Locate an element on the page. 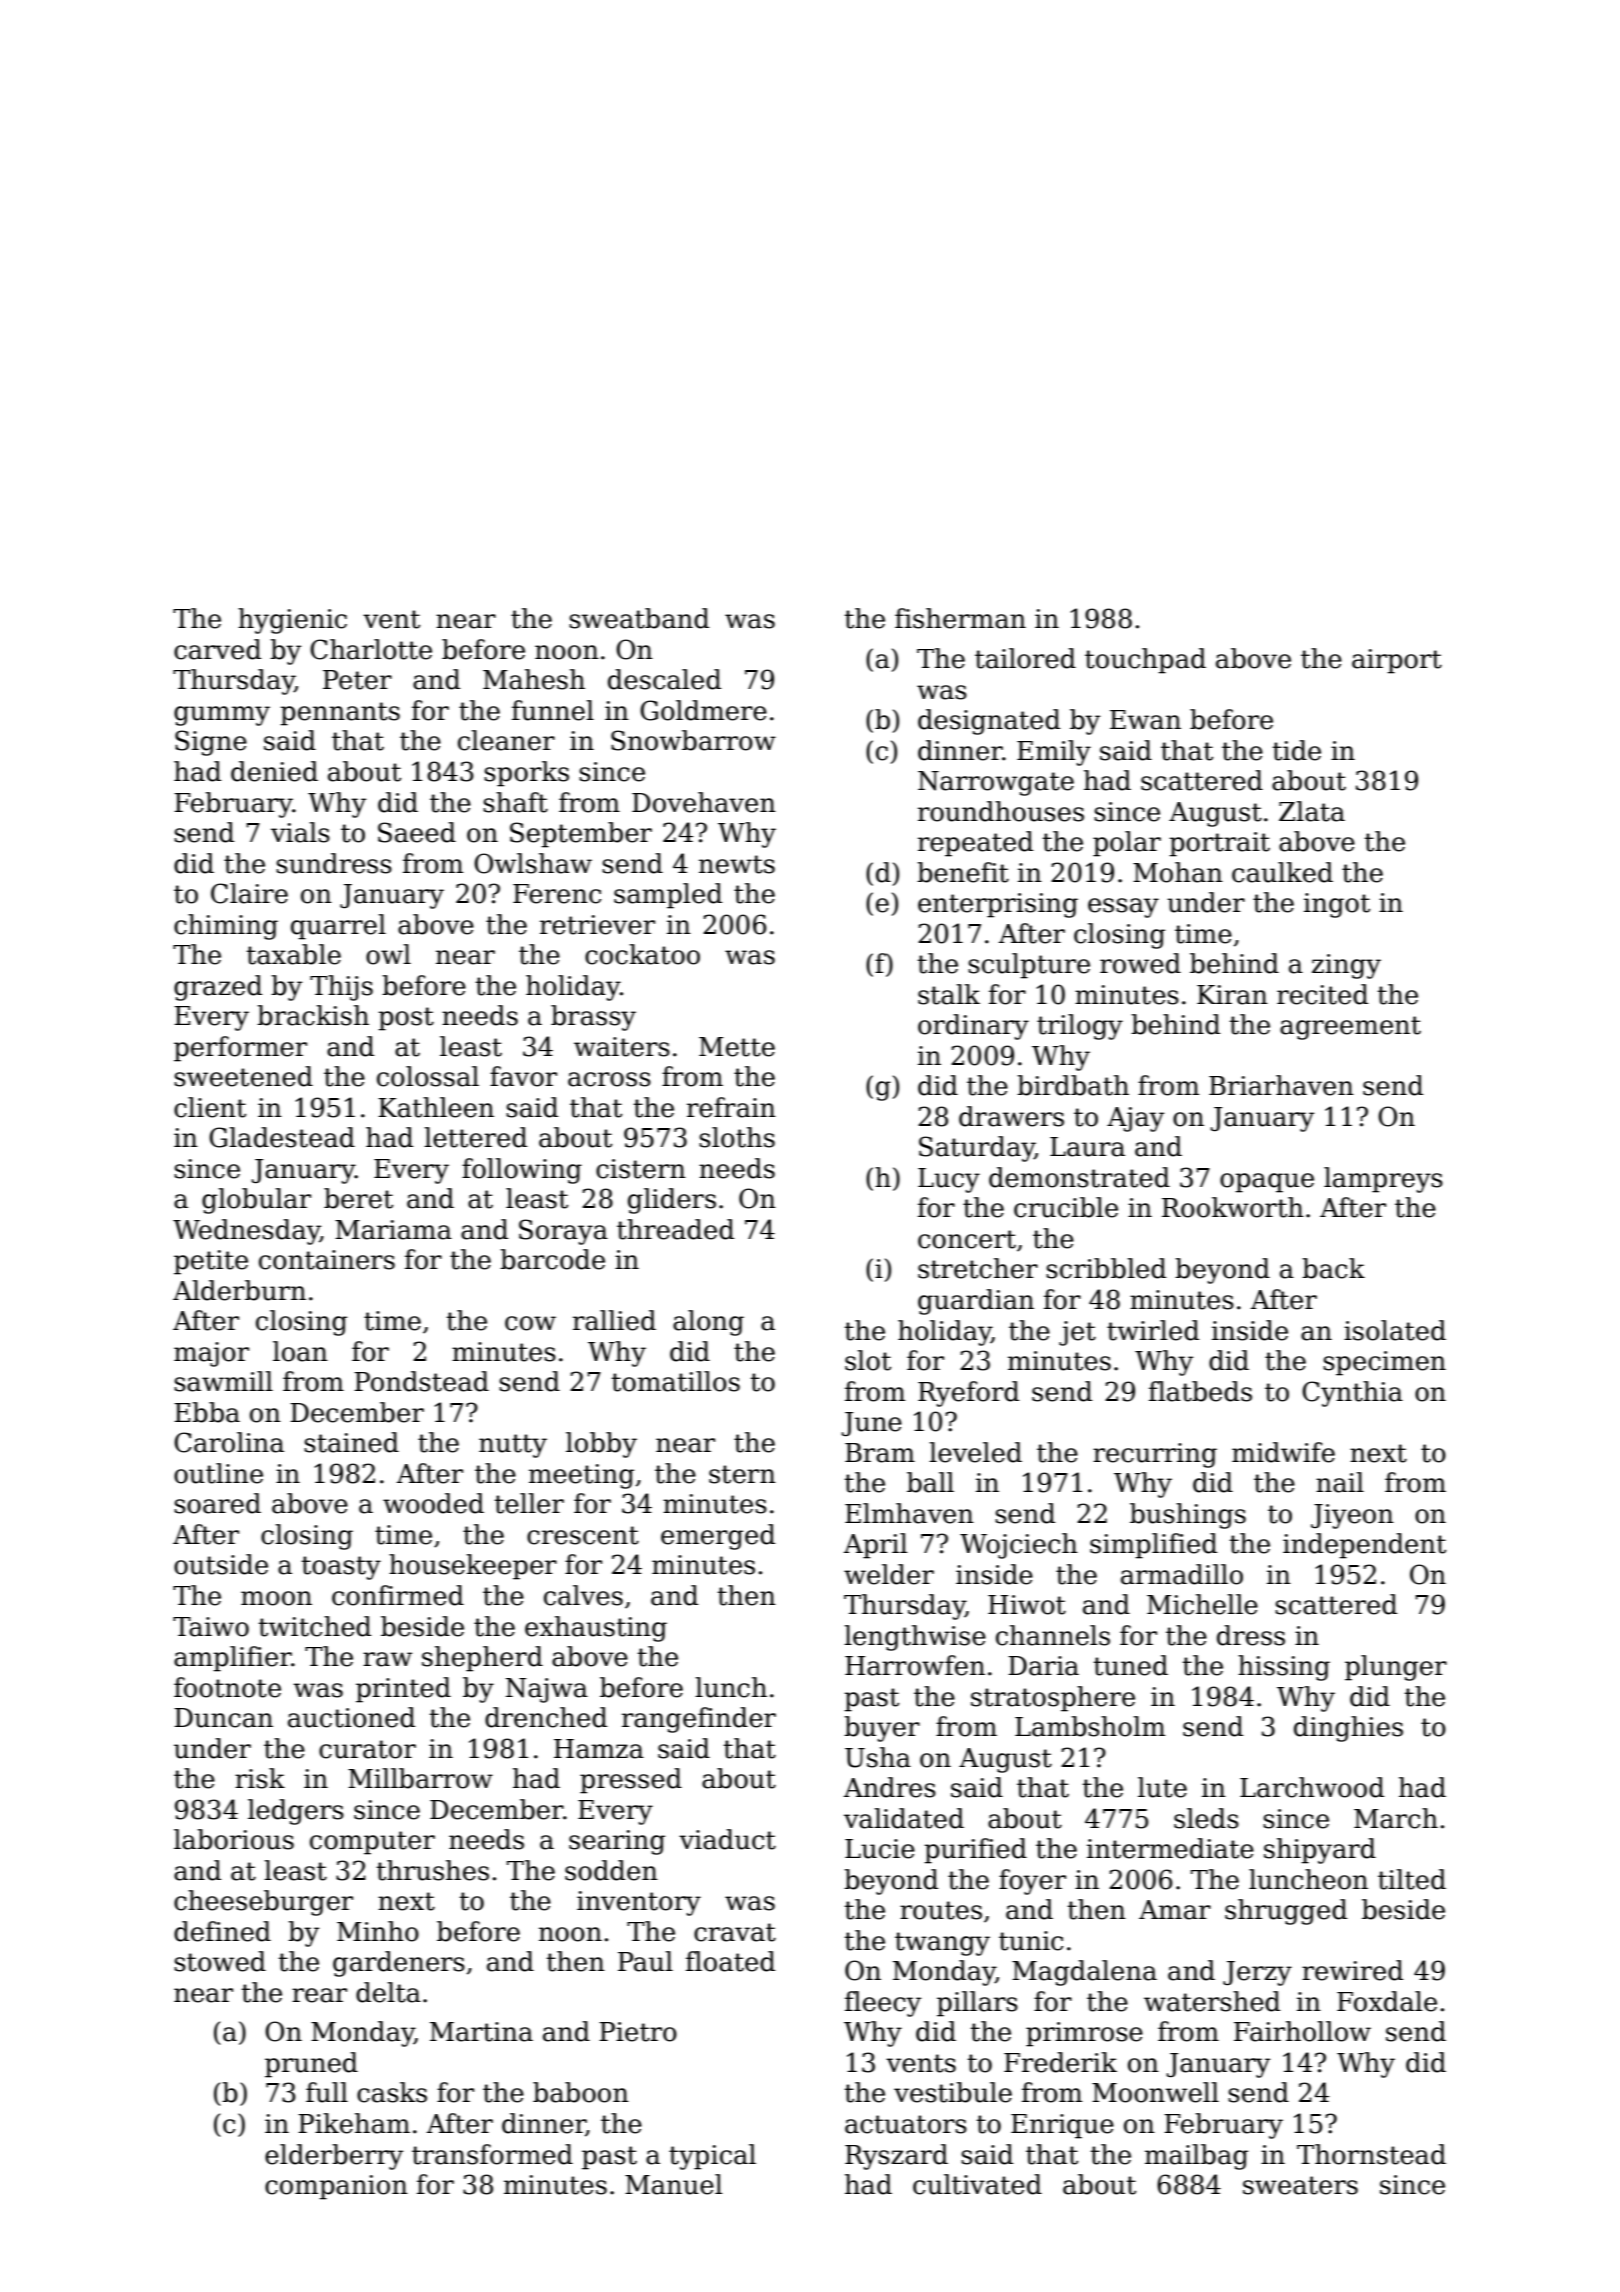 Image resolution: width=1620 pixels, height=2292 pixels. fisherman is located at coordinates (960, 618).
